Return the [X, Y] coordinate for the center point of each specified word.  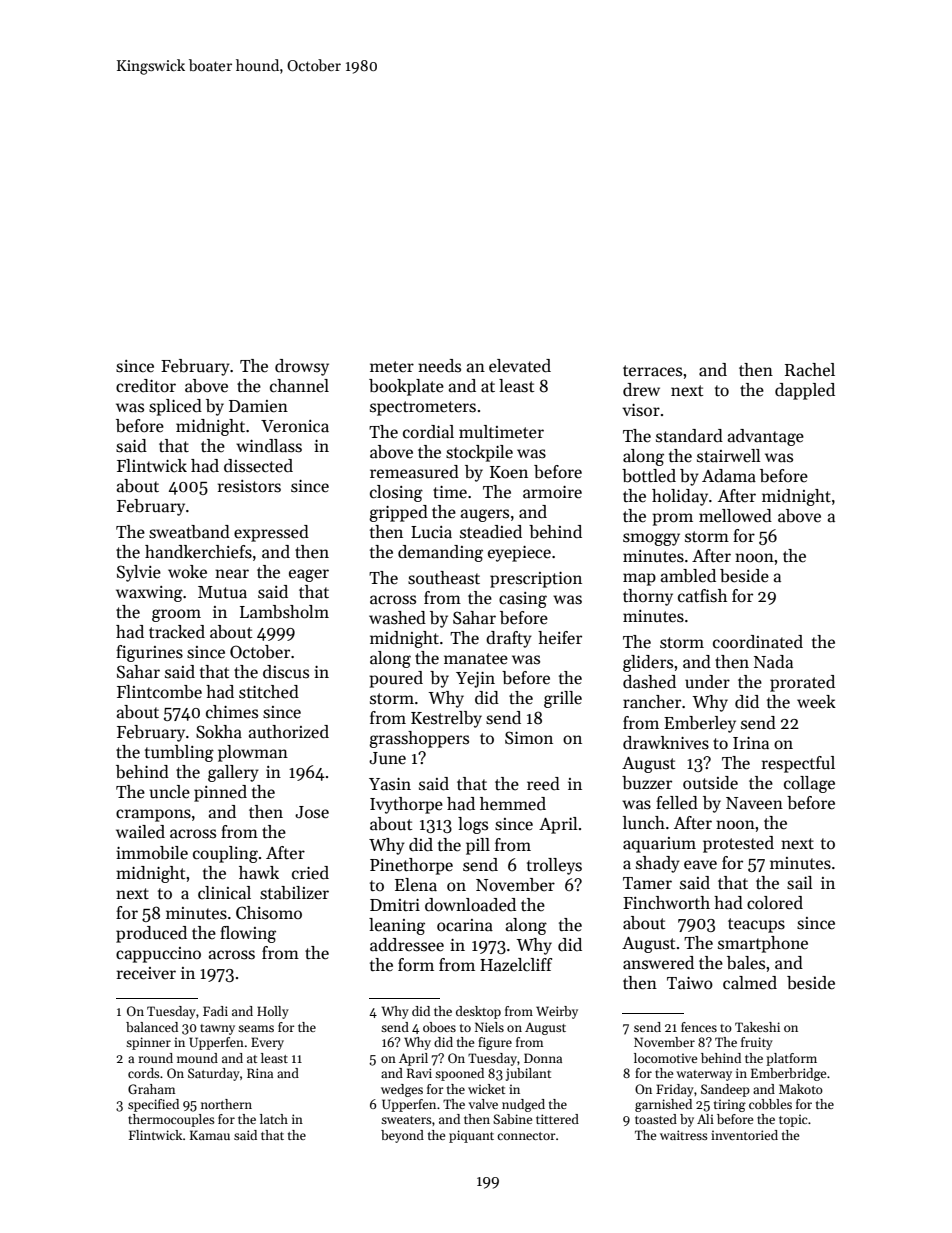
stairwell [729, 456]
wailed [140, 832]
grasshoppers [419, 739]
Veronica [295, 426]
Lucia [431, 532]
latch [274, 1119]
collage [809, 784]
